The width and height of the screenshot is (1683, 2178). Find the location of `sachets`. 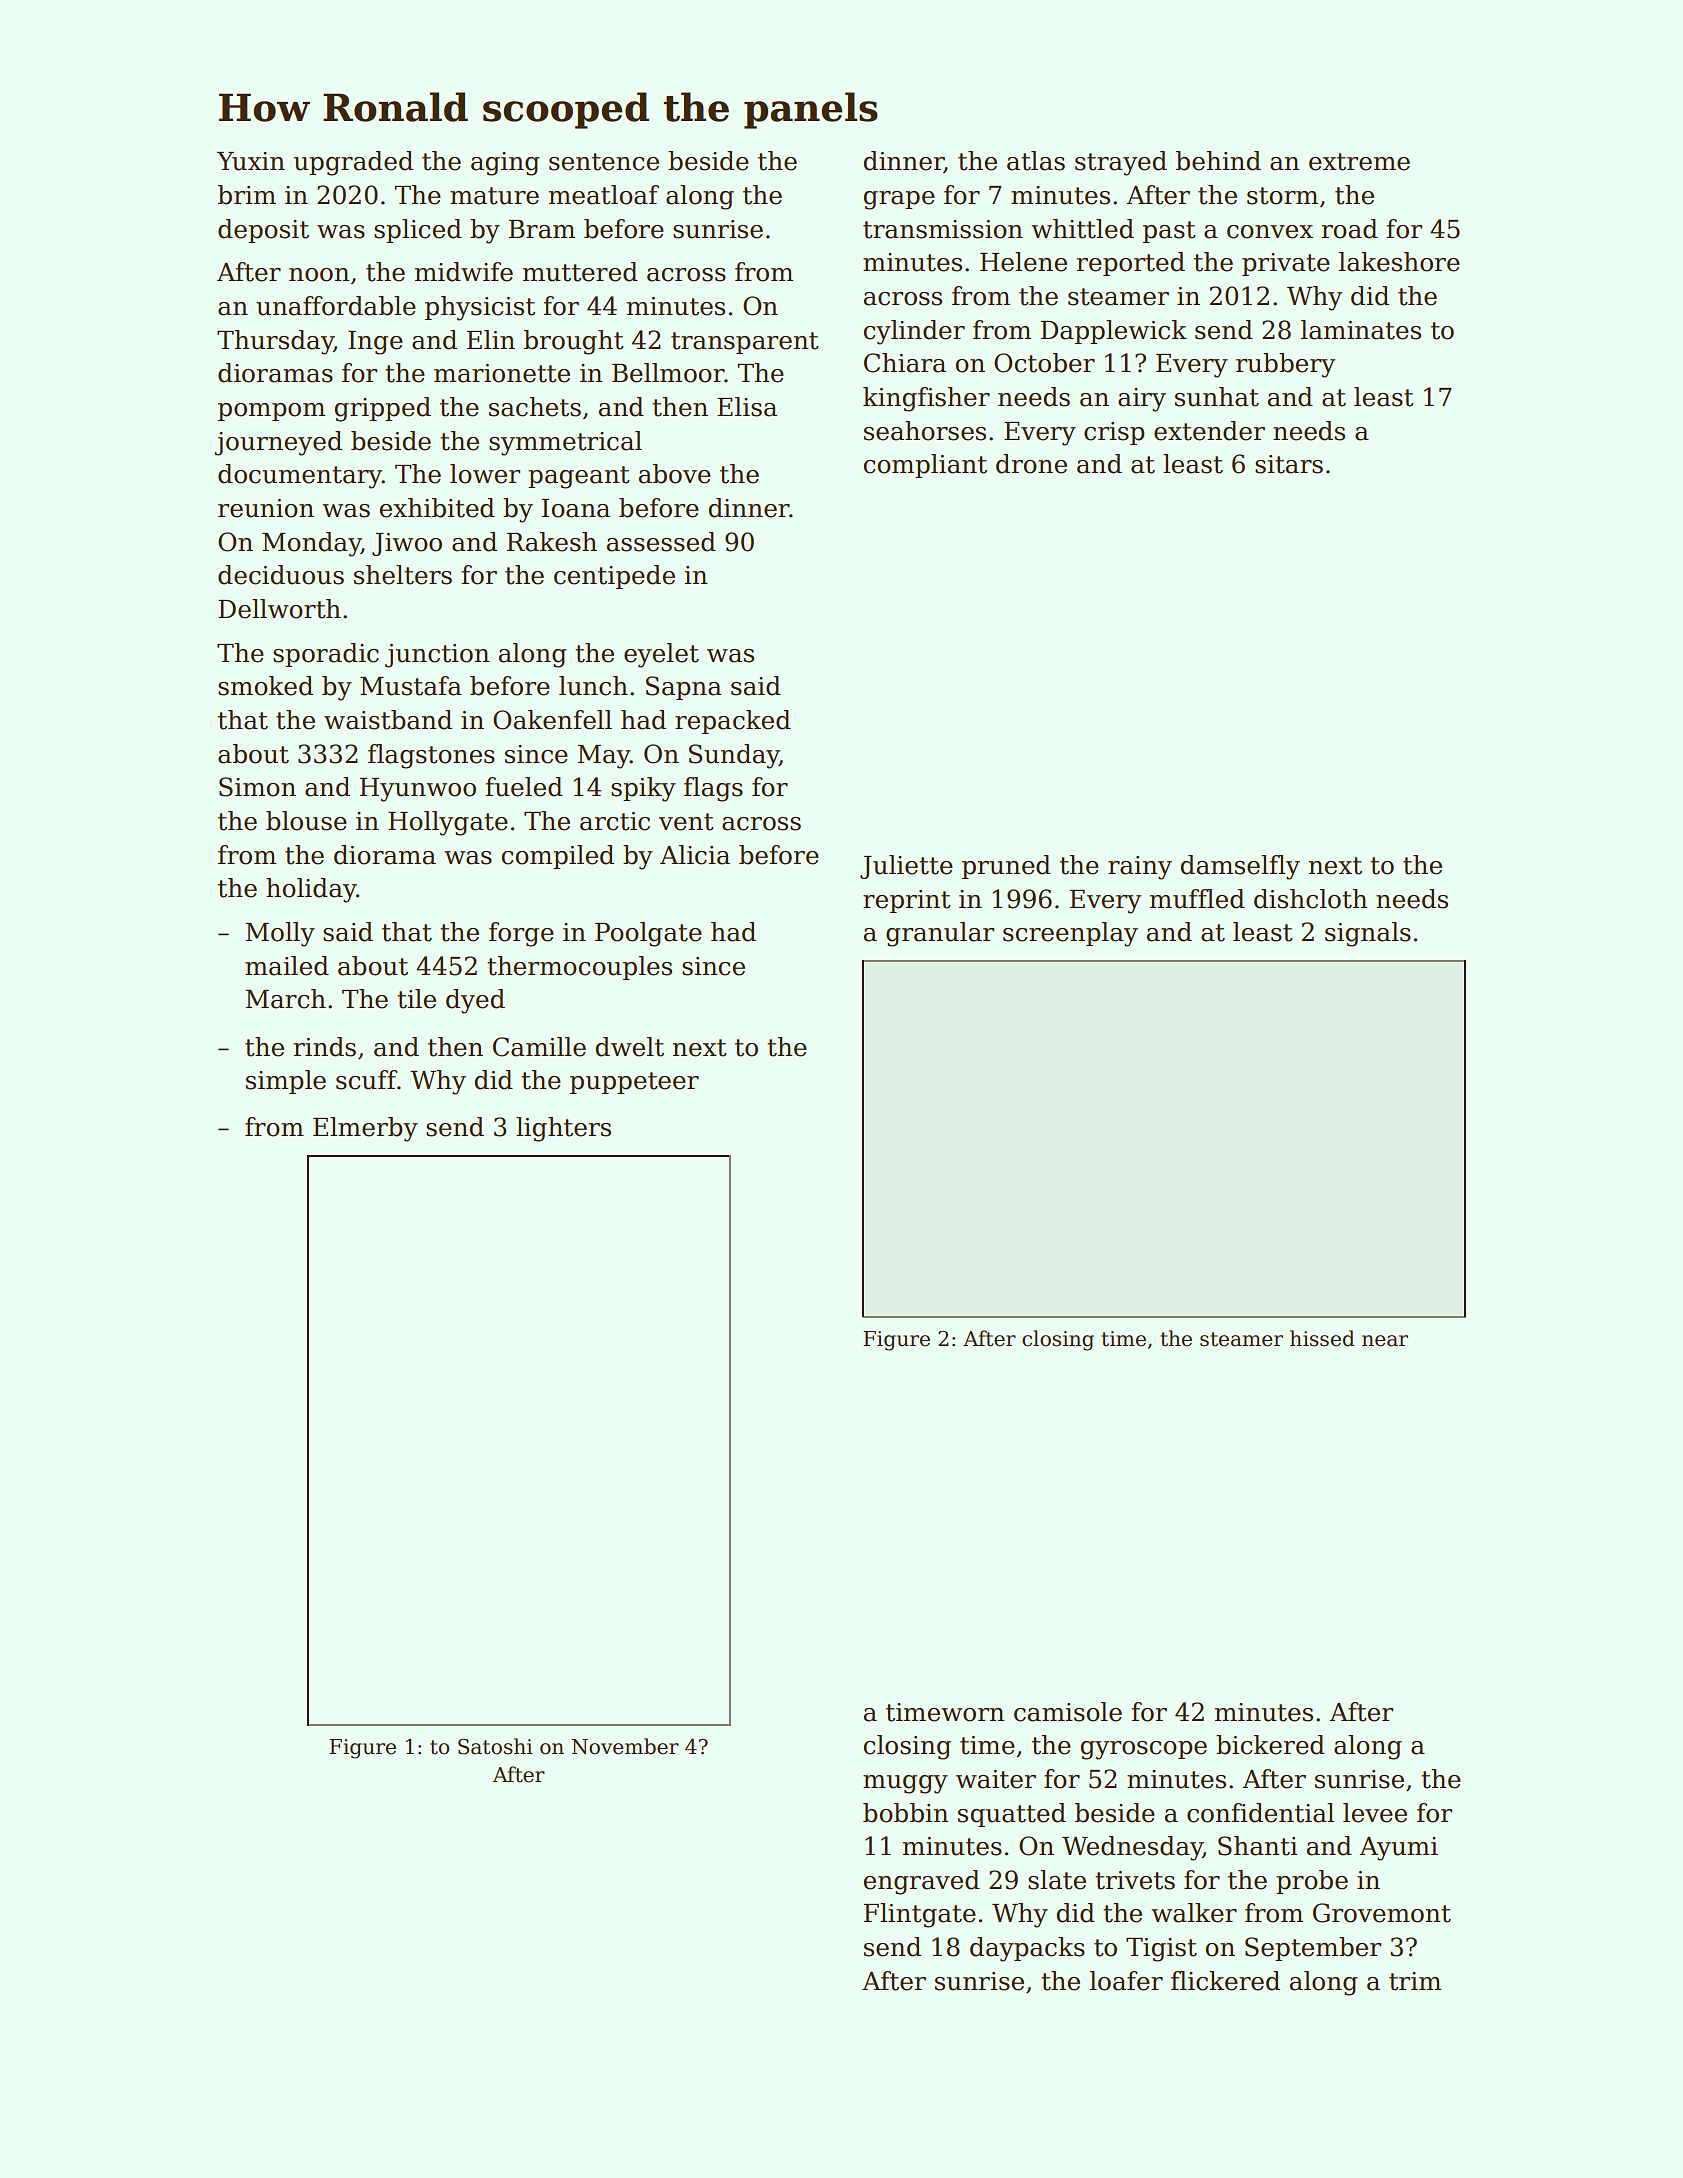

sachets is located at coordinates (535, 407).
